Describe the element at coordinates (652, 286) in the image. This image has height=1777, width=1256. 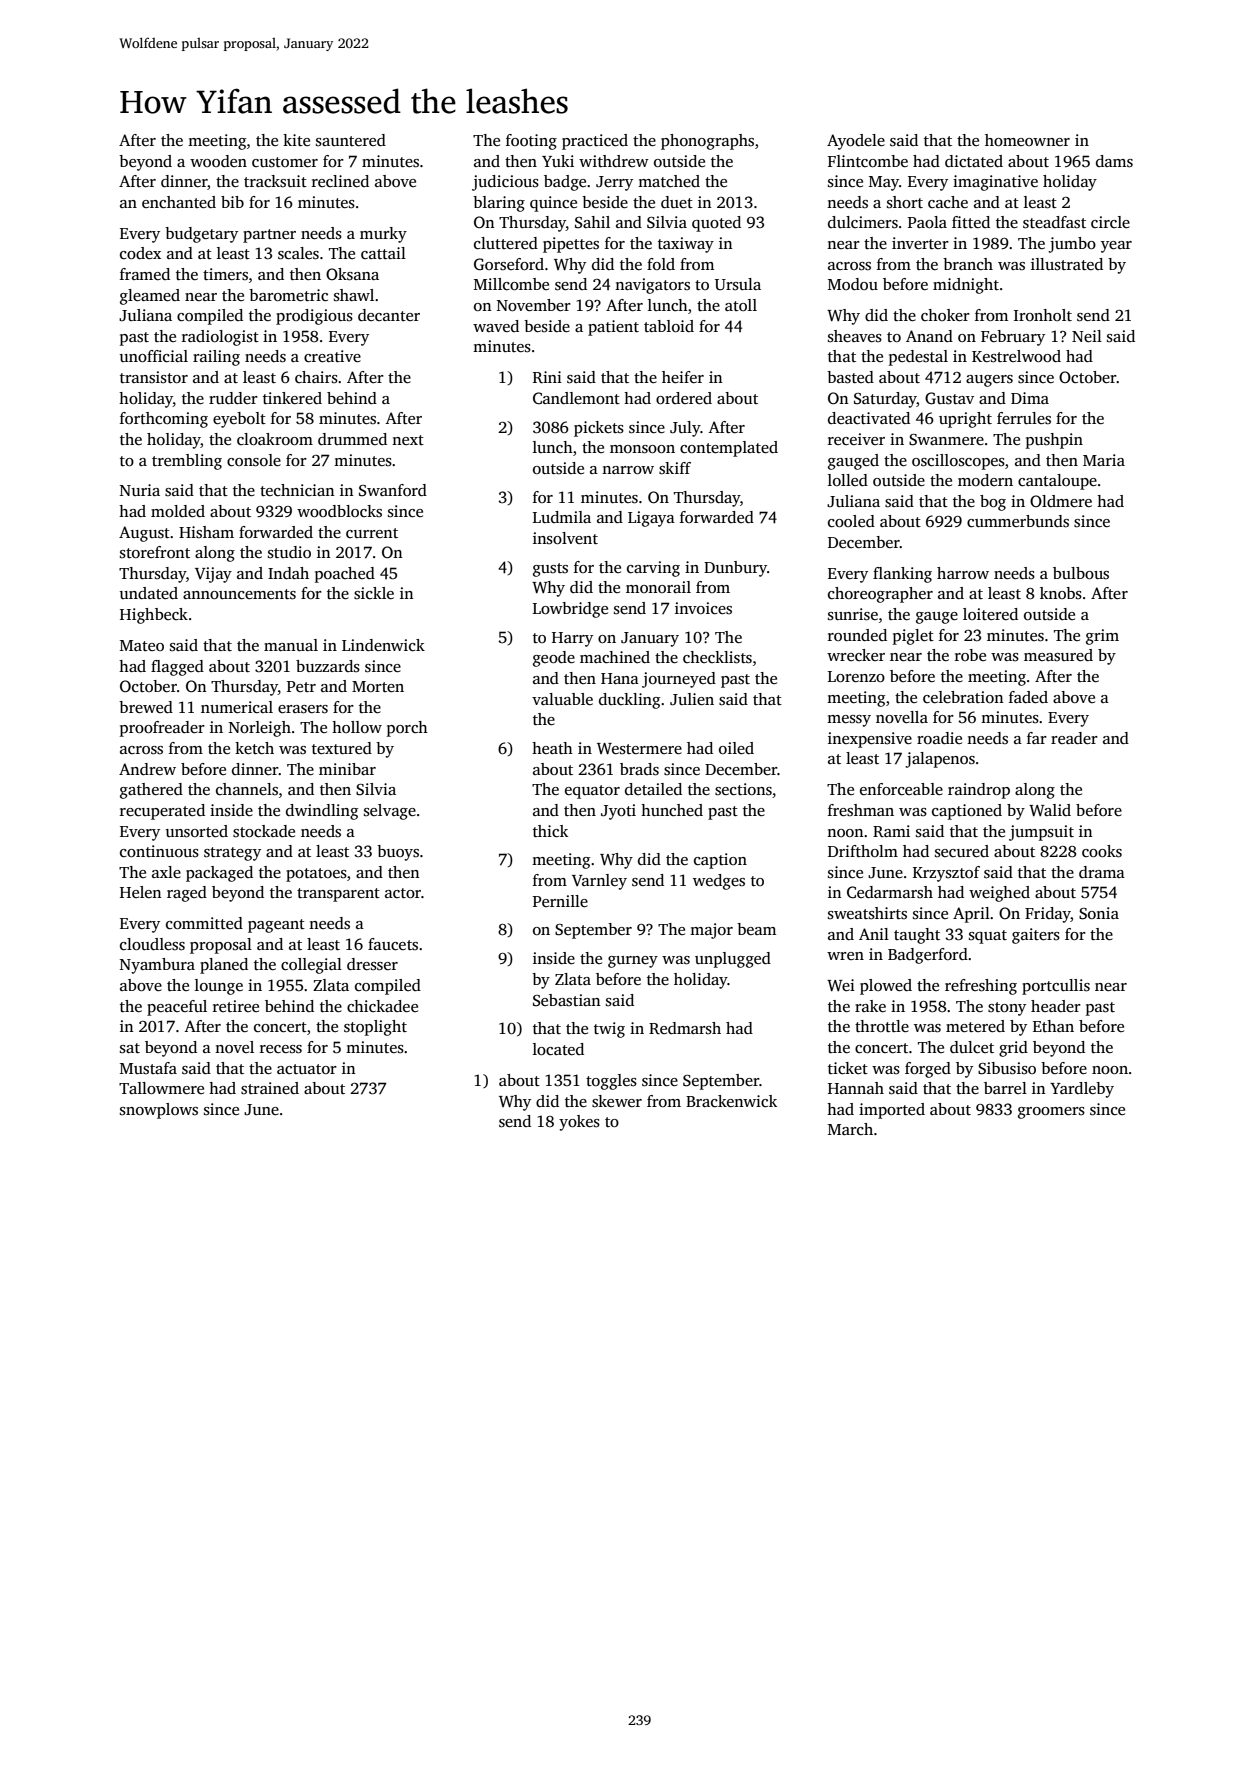
I see `navigators` at that location.
